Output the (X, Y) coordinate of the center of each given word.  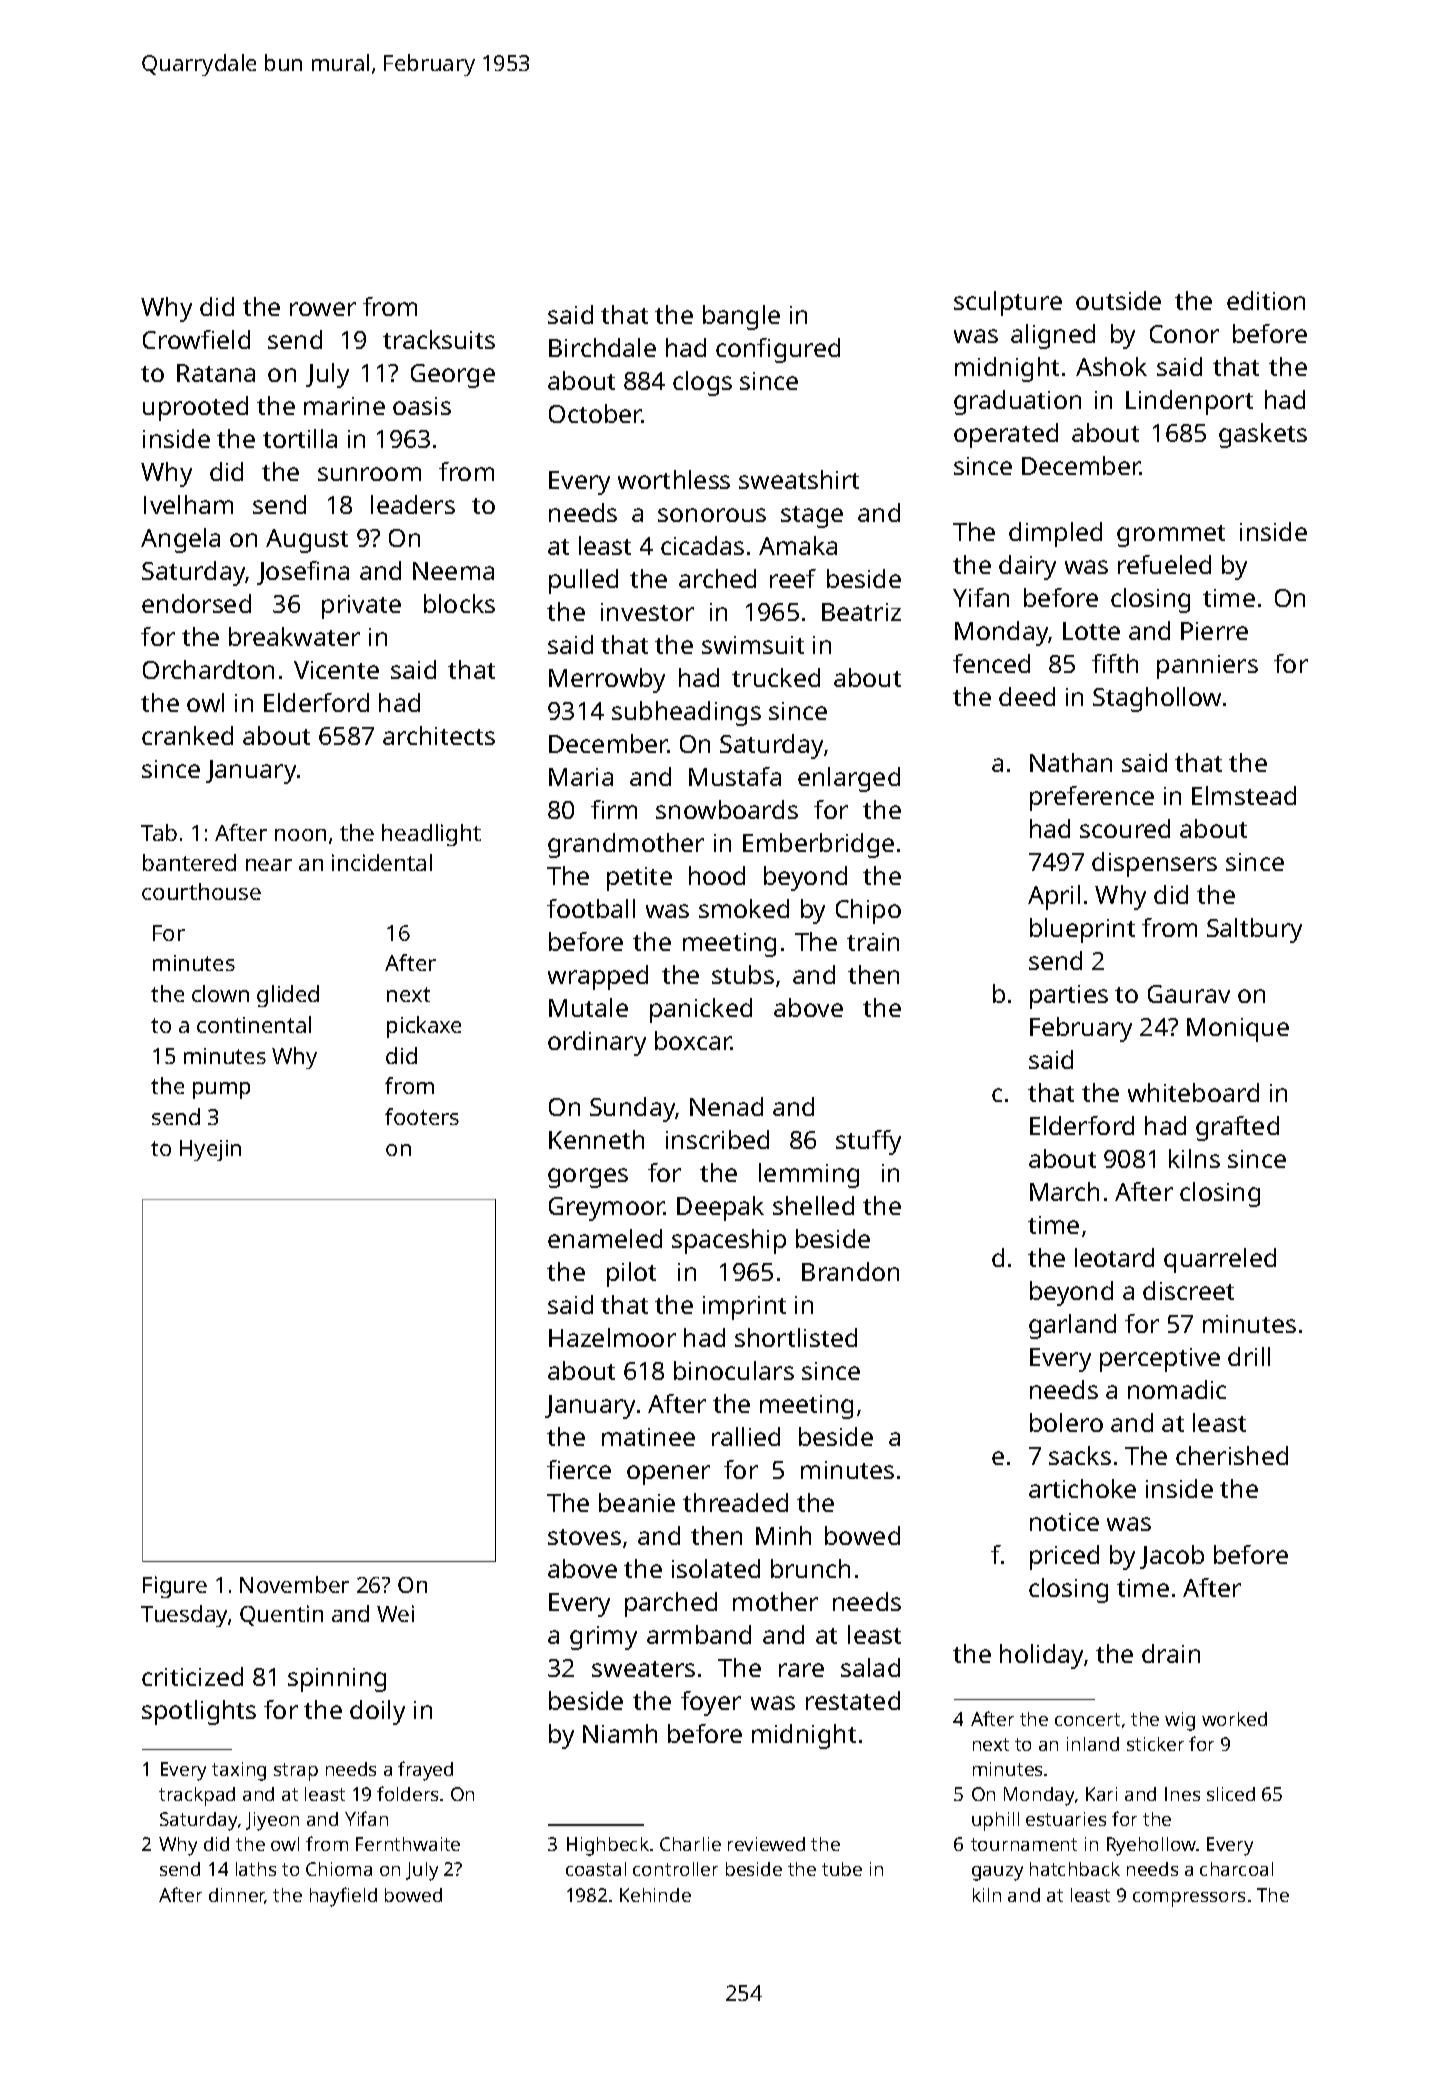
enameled (605, 1238)
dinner (237, 1896)
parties (1069, 997)
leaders (413, 504)
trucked (776, 677)
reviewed (766, 1844)
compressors (1189, 1899)
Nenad (726, 1106)
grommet (1171, 536)
